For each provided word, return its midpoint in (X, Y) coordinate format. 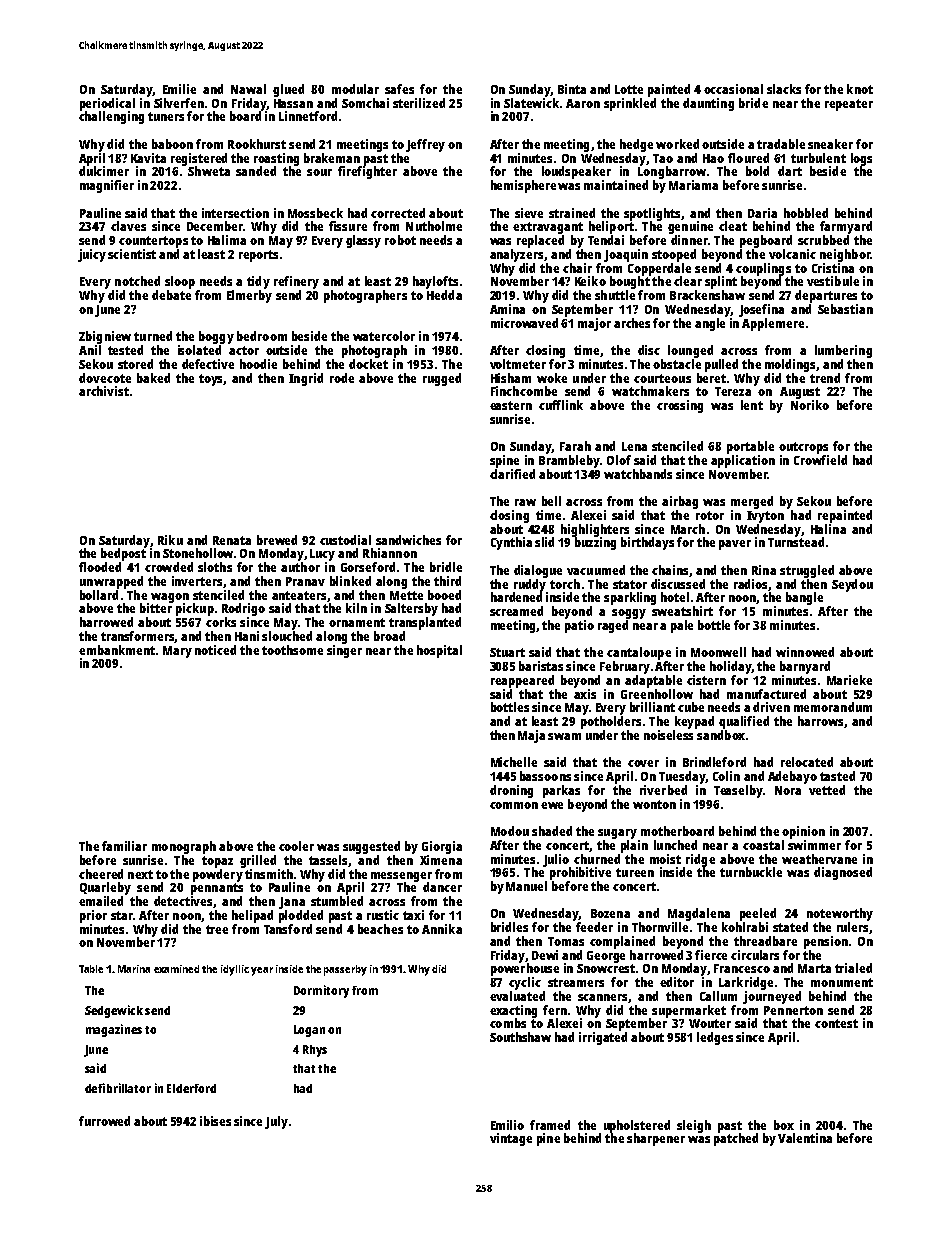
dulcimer (104, 171)
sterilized (419, 103)
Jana (292, 903)
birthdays (647, 543)
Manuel (526, 886)
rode (342, 378)
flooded (100, 567)
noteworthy (840, 914)
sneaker (830, 144)
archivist (104, 391)
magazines (114, 1030)
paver (735, 545)
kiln (356, 608)
